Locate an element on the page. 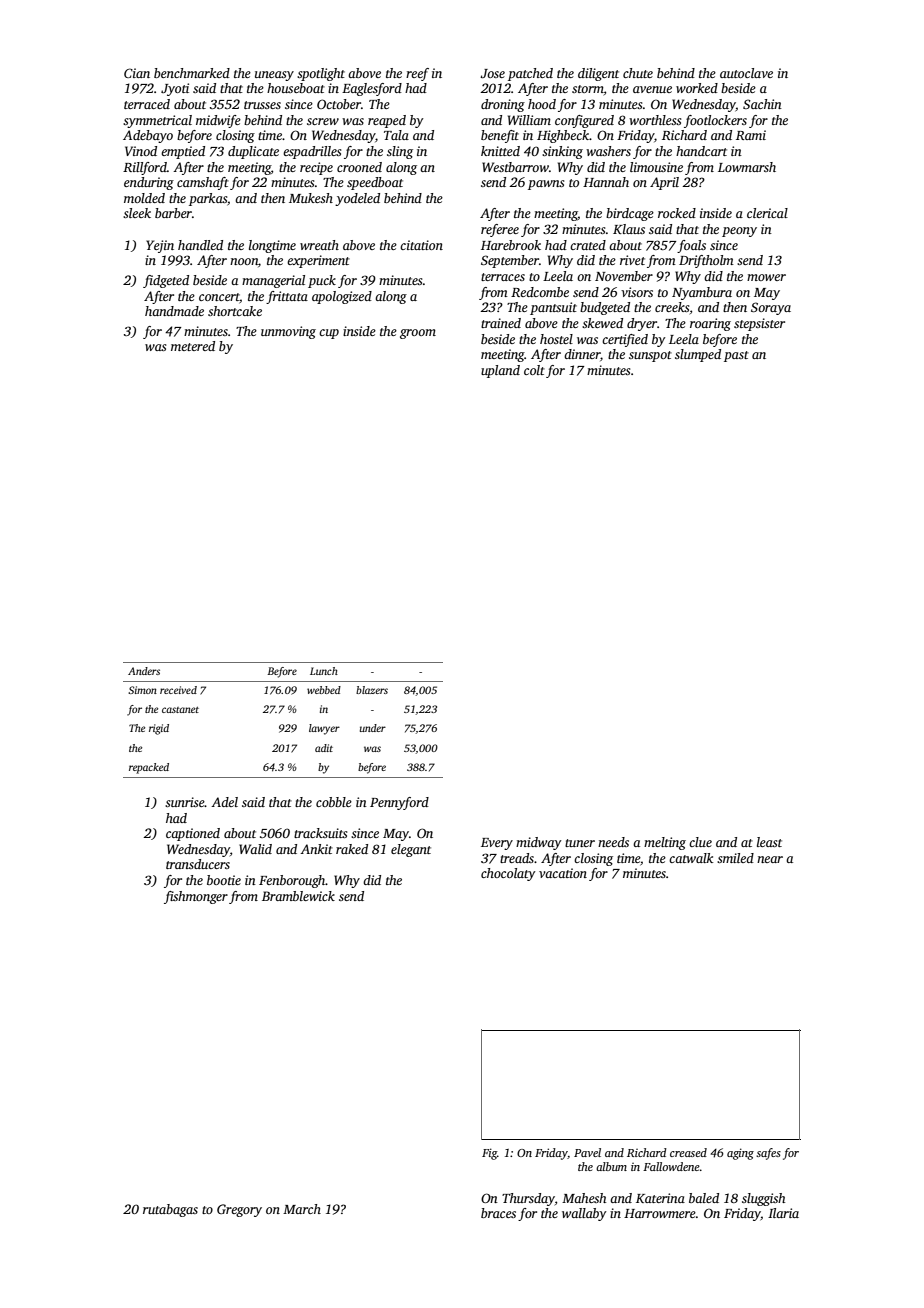 The image size is (924, 1308). received is located at coordinates (178, 690).
